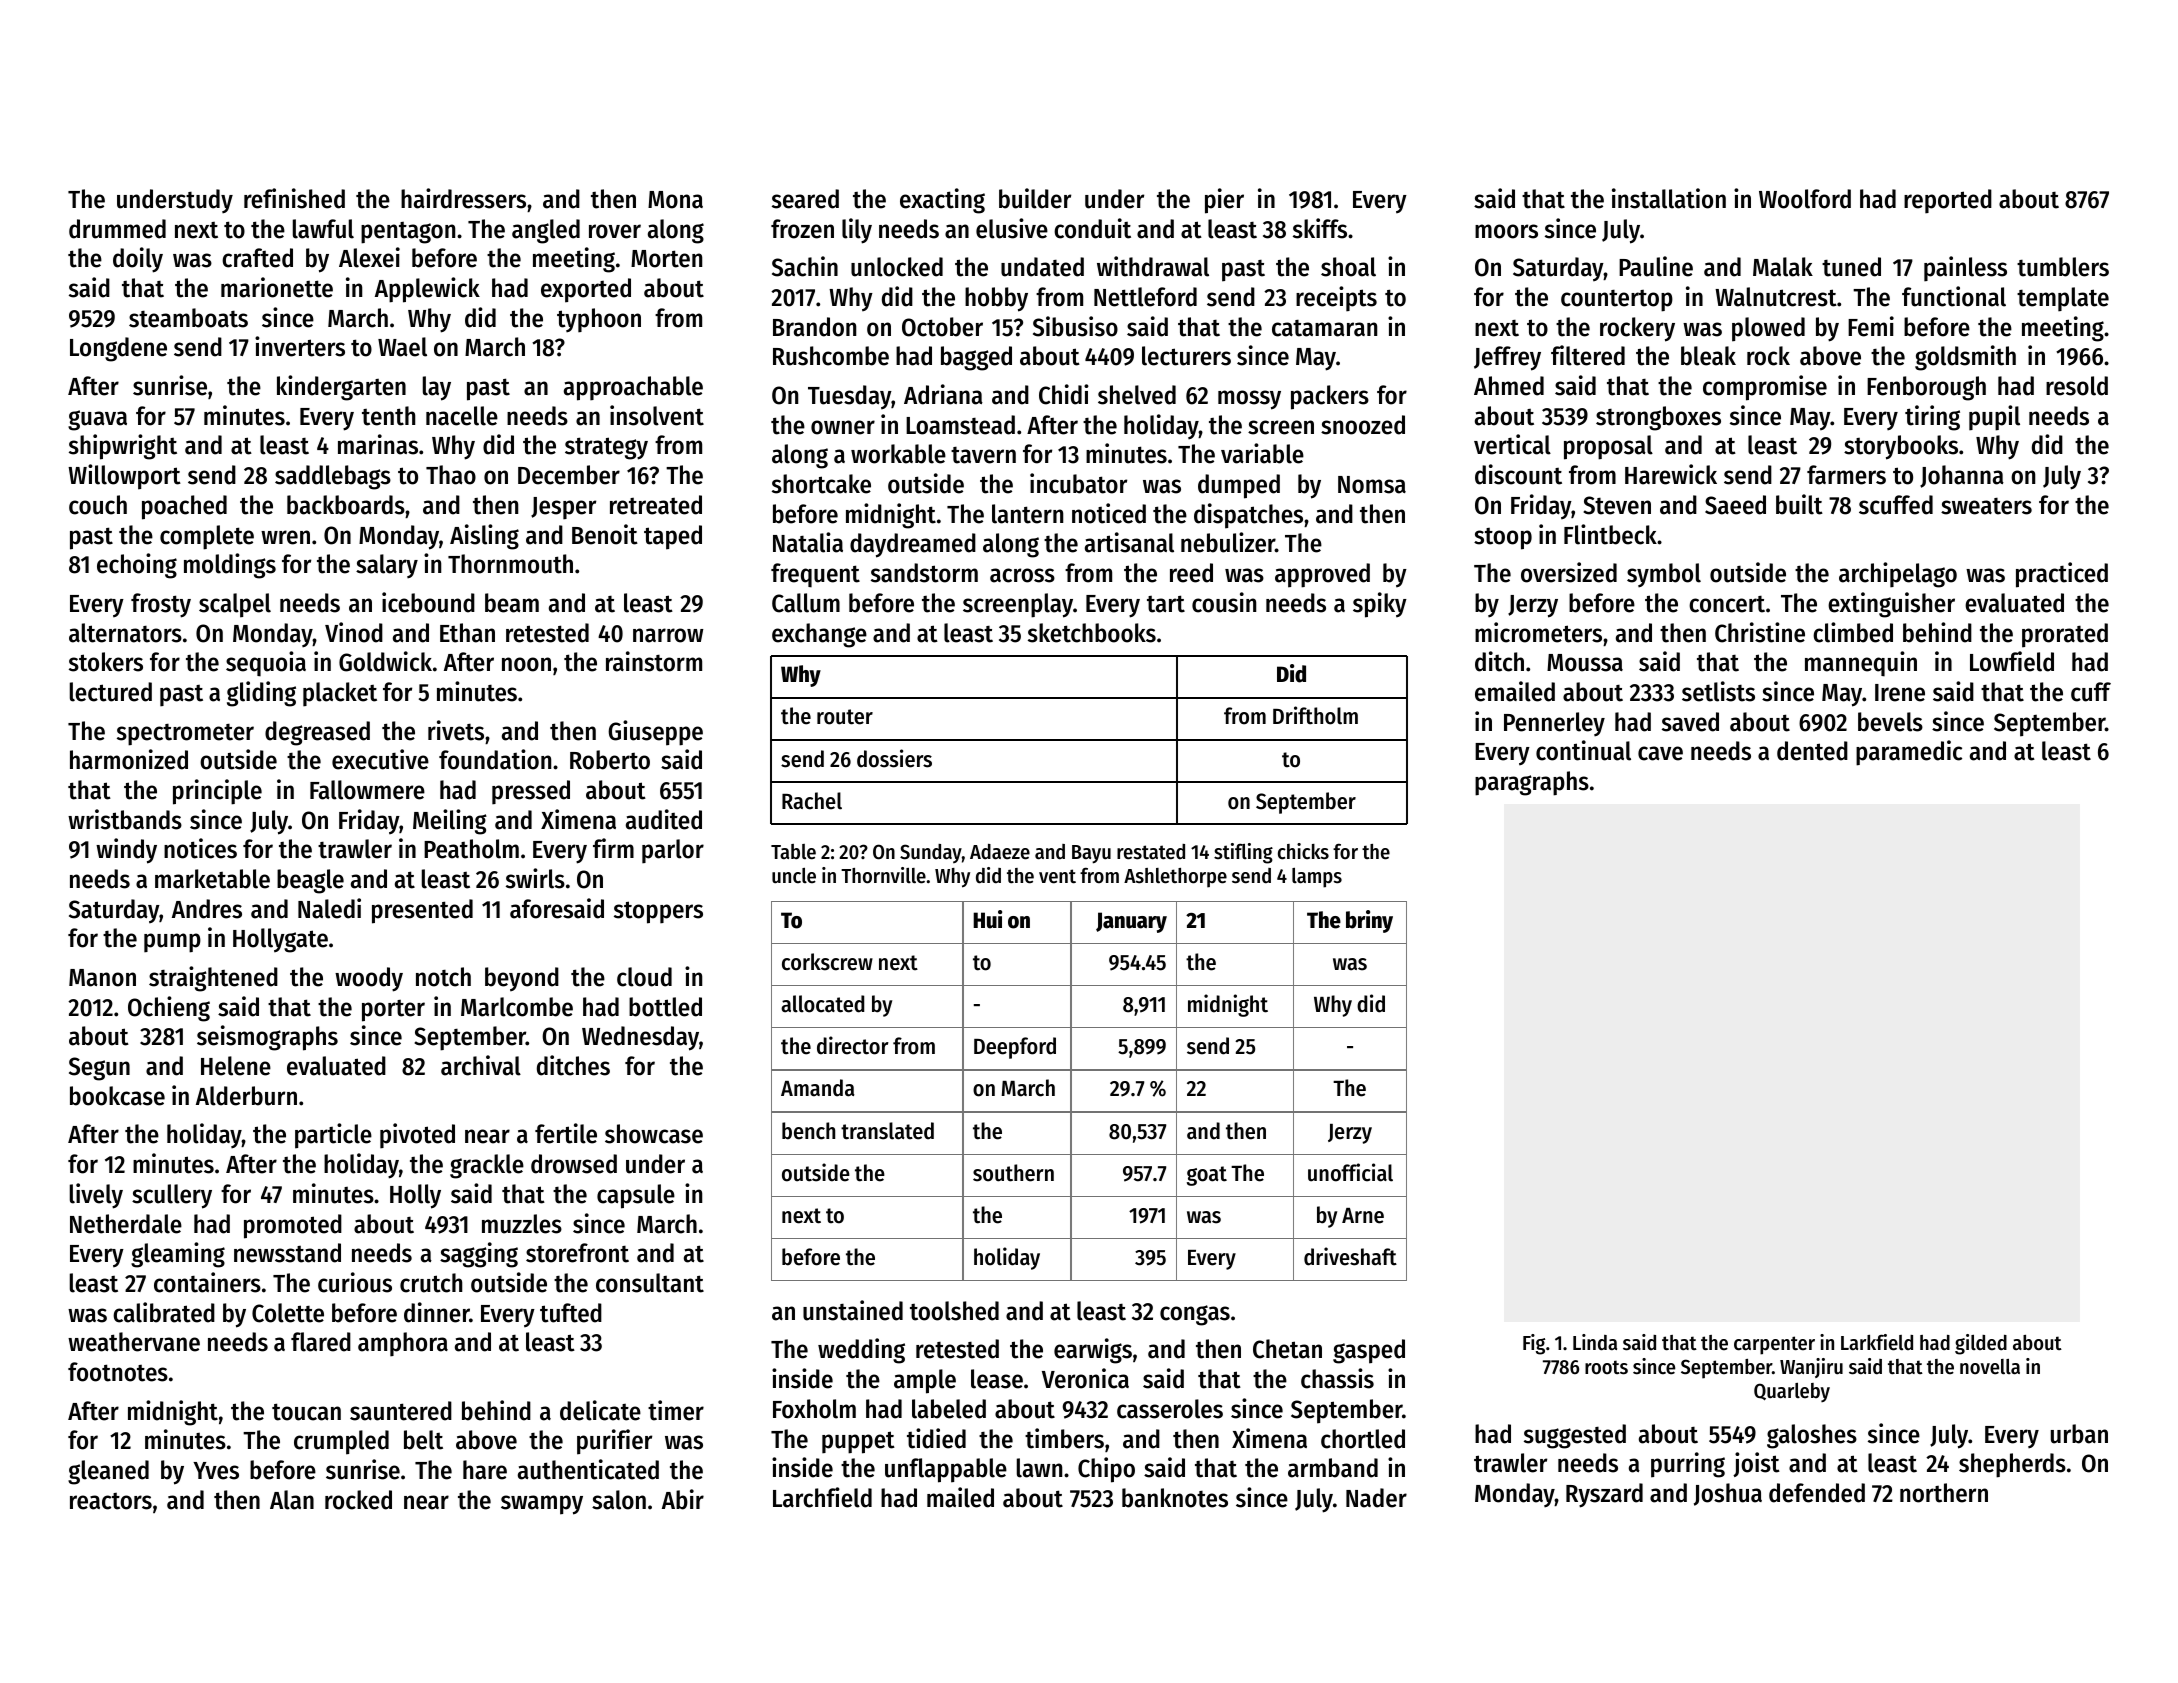  Describe the element at coordinates (134, 1342) in the screenshot. I see `weathervane` at that location.
